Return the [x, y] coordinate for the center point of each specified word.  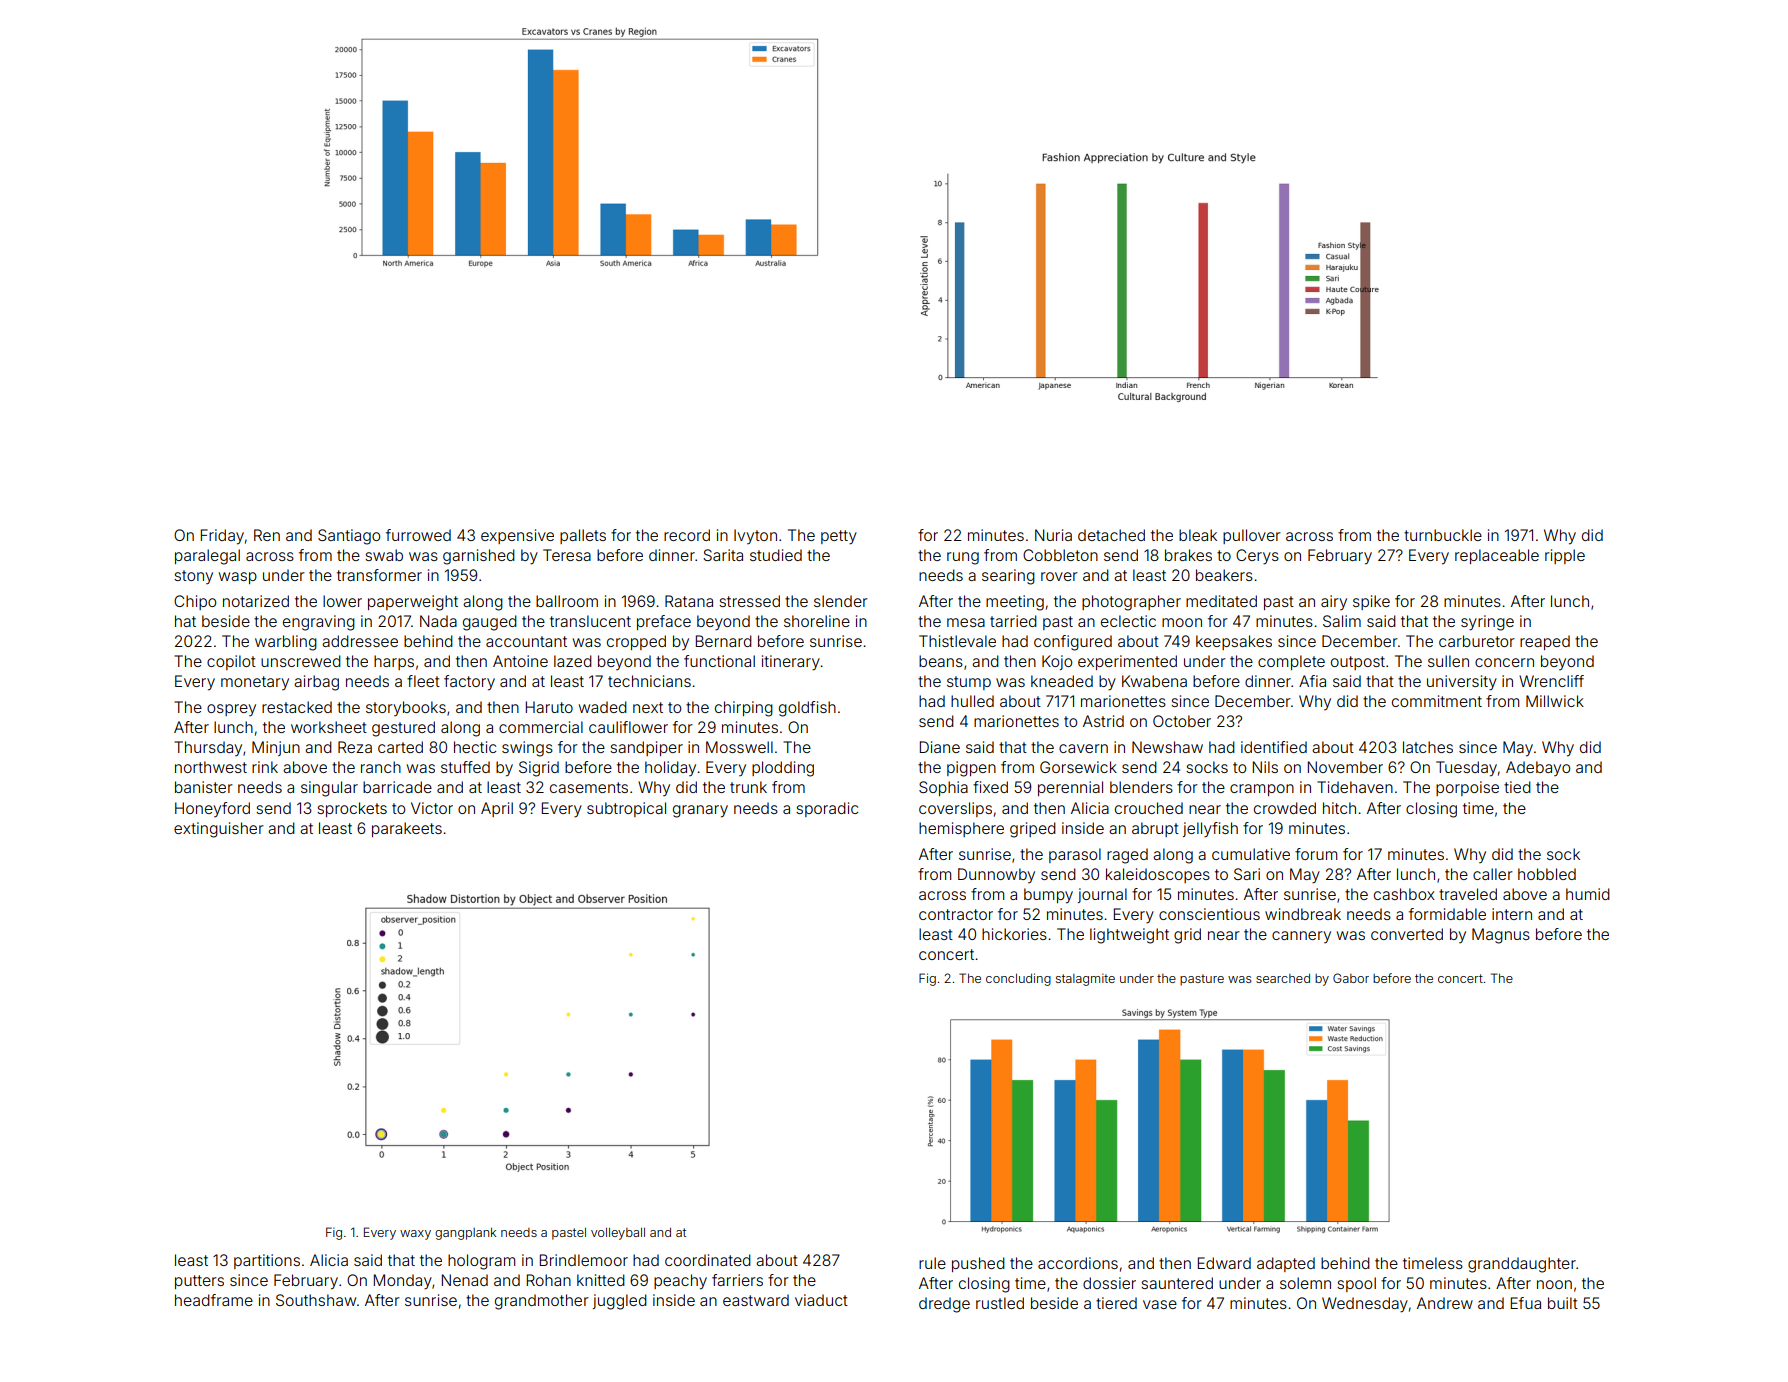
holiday [670, 768]
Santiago [349, 537]
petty [839, 537]
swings [527, 749]
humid [1588, 894]
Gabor [1351, 978]
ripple [1565, 556]
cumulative [1251, 854]
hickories [1014, 934]
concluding [1018, 979]
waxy [415, 1235]
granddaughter [1522, 1265]
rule [932, 1263]
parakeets [407, 829]
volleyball [618, 1234]
